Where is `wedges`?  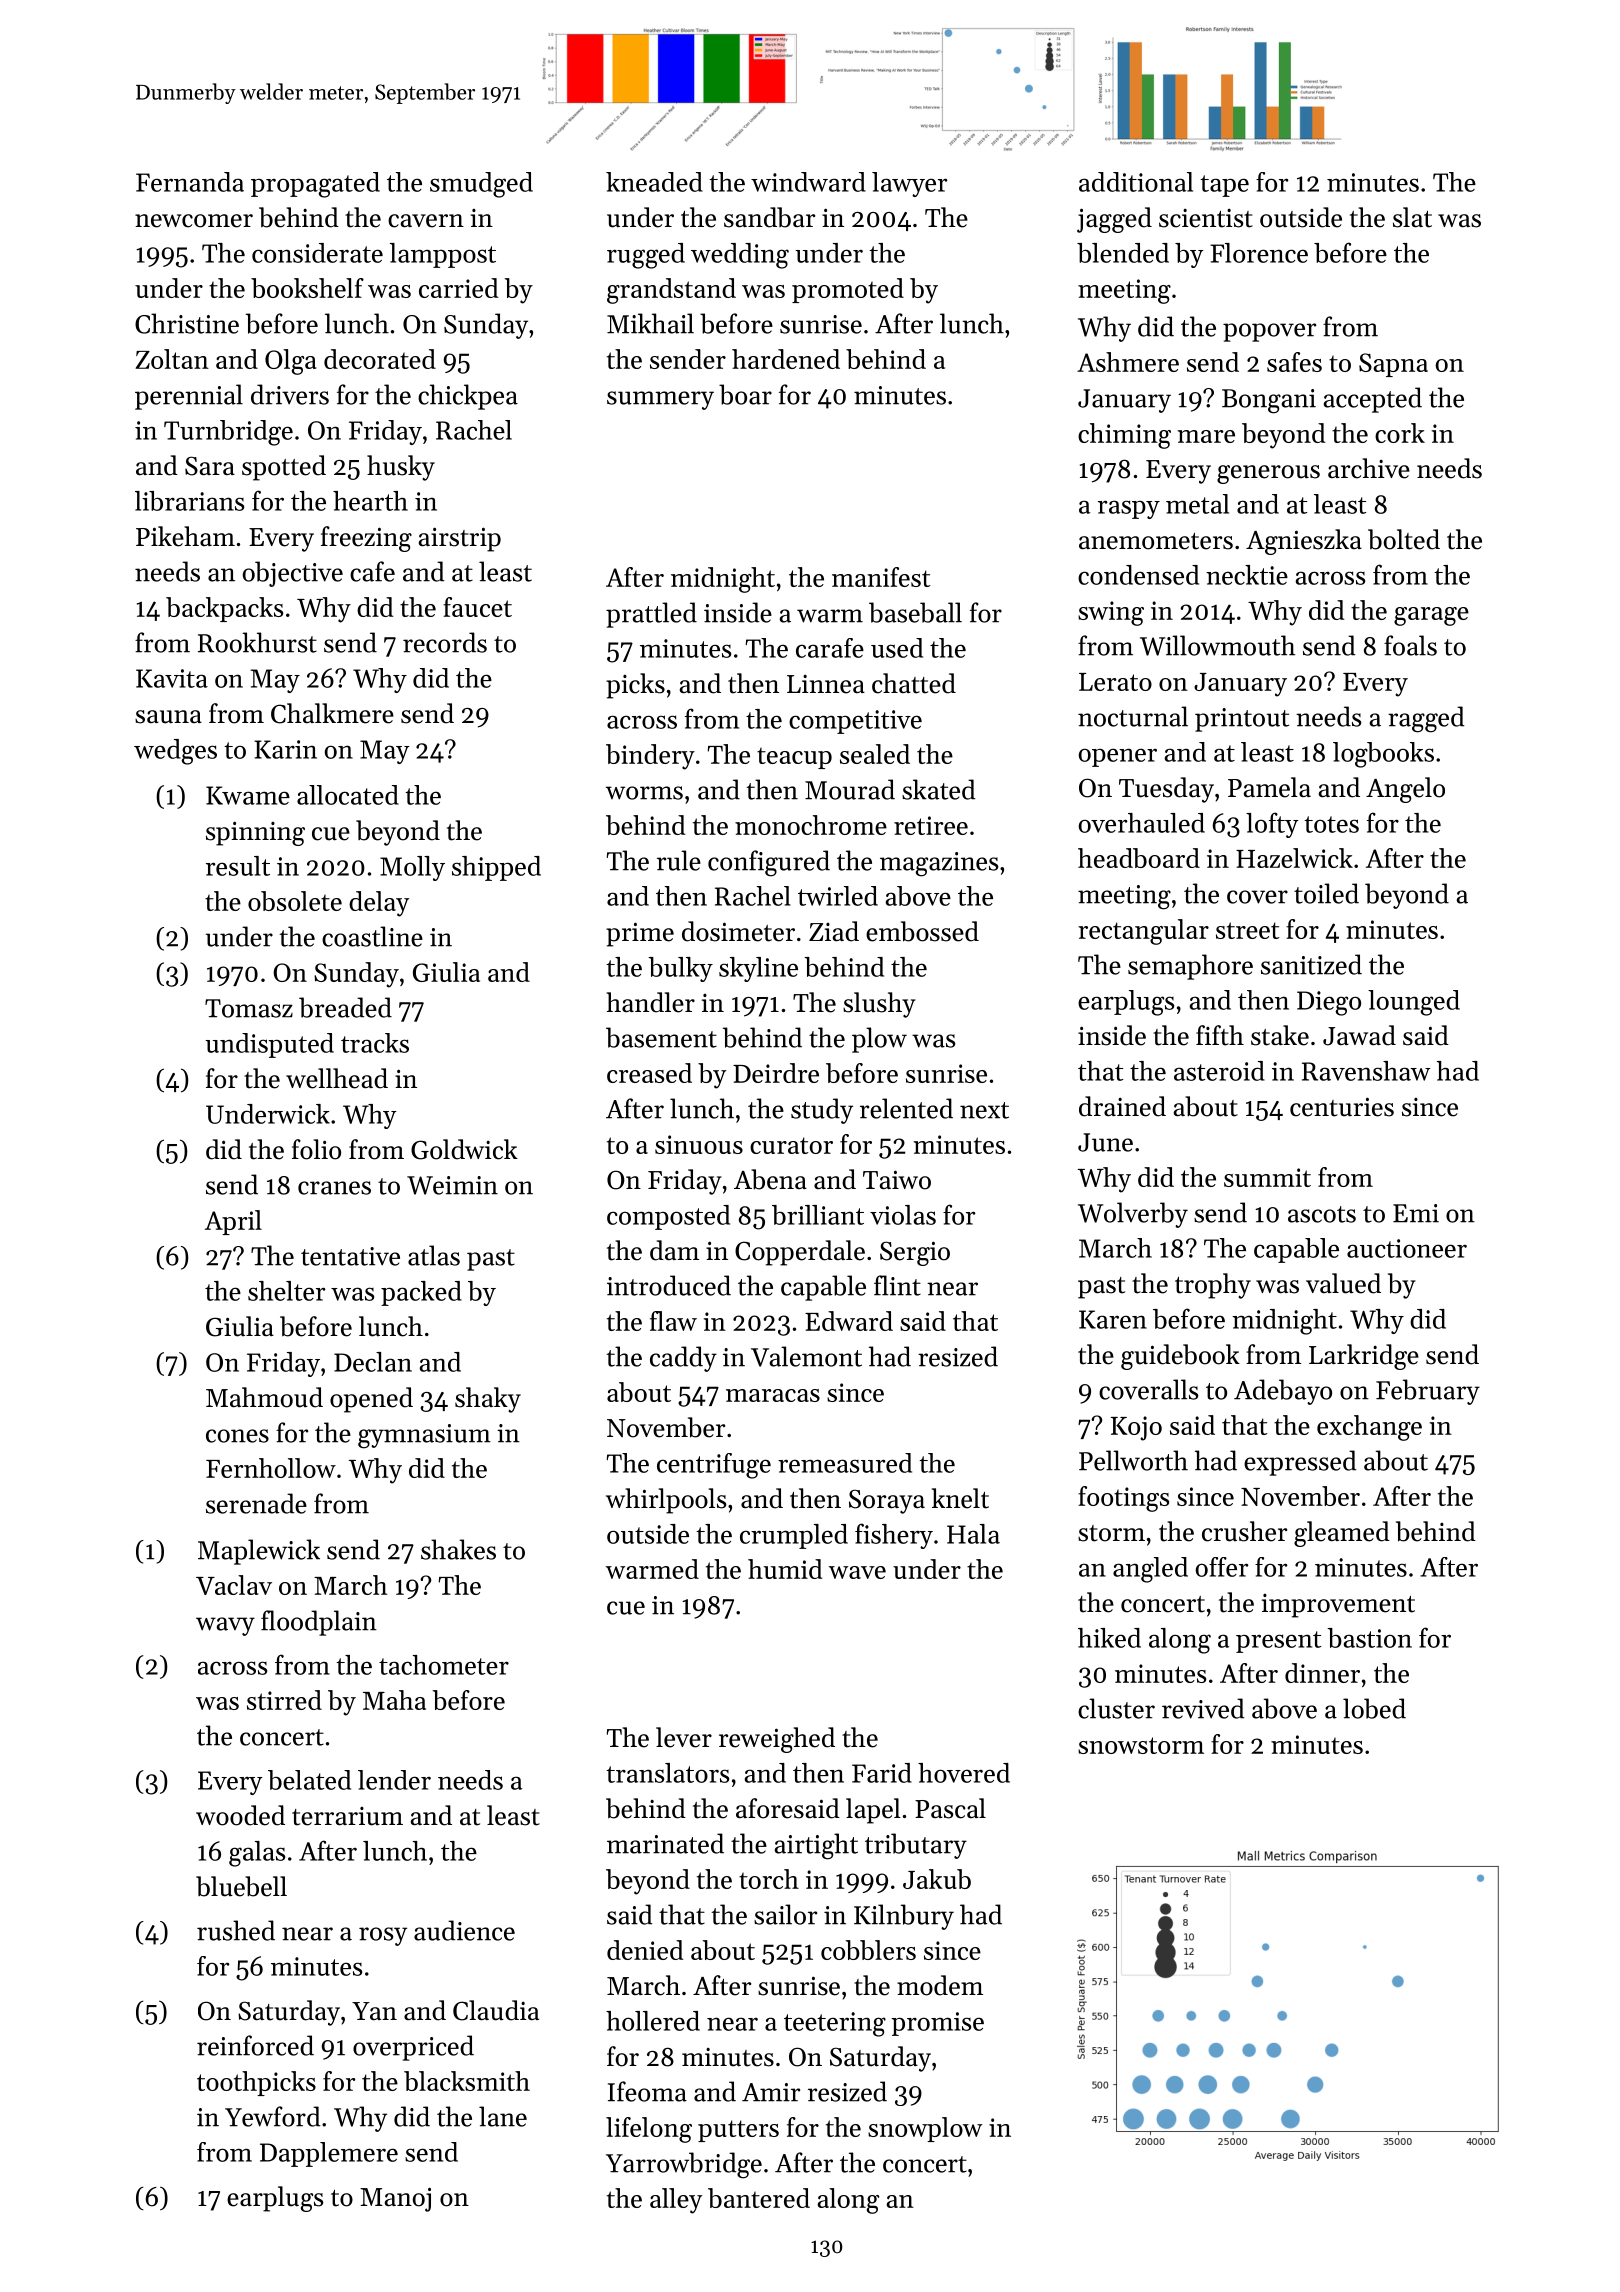 wedges is located at coordinates (175, 752).
